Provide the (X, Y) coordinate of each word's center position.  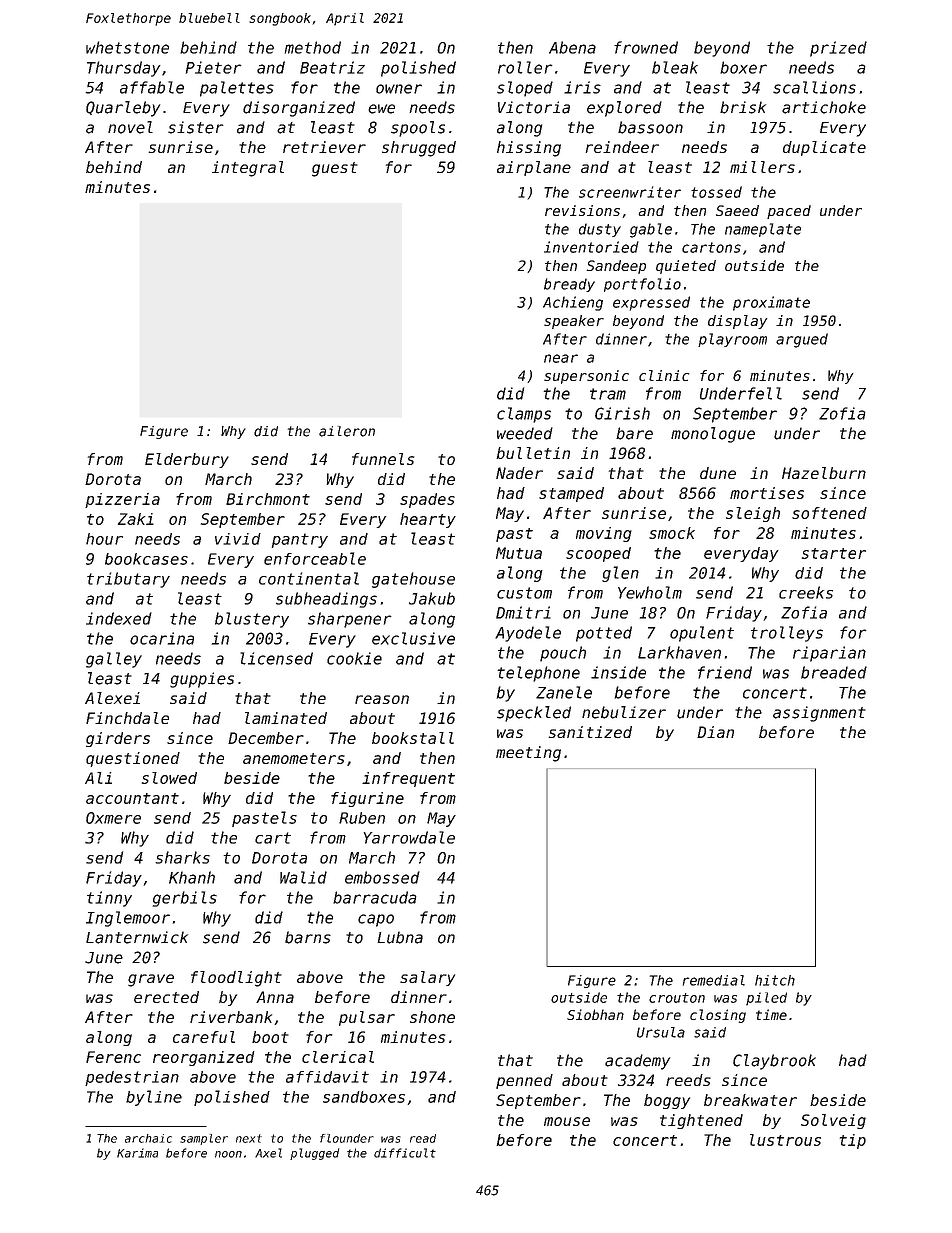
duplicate (824, 148)
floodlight (236, 979)
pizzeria (122, 500)
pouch (563, 654)
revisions (582, 210)
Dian (715, 732)
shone (432, 1017)
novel (130, 127)
